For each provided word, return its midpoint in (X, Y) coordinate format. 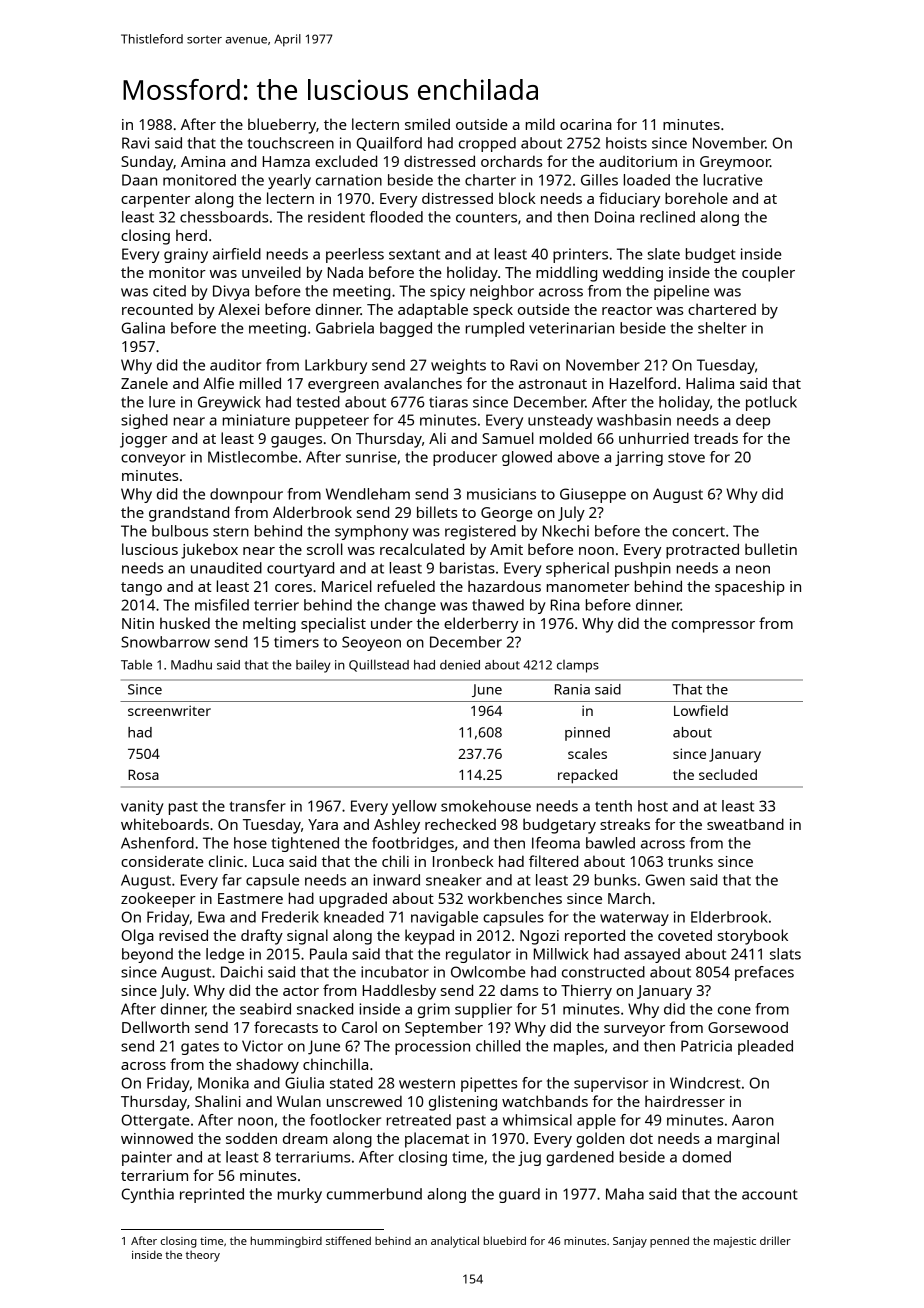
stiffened (348, 1240)
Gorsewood (748, 1027)
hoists (626, 143)
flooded (396, 217)
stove (686, 457)
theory (203, 1256)
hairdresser (685, 1101)
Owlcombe (488, 972)
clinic (226, 861)
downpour (246, 495)
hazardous (504, 586)
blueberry (282, 126)
